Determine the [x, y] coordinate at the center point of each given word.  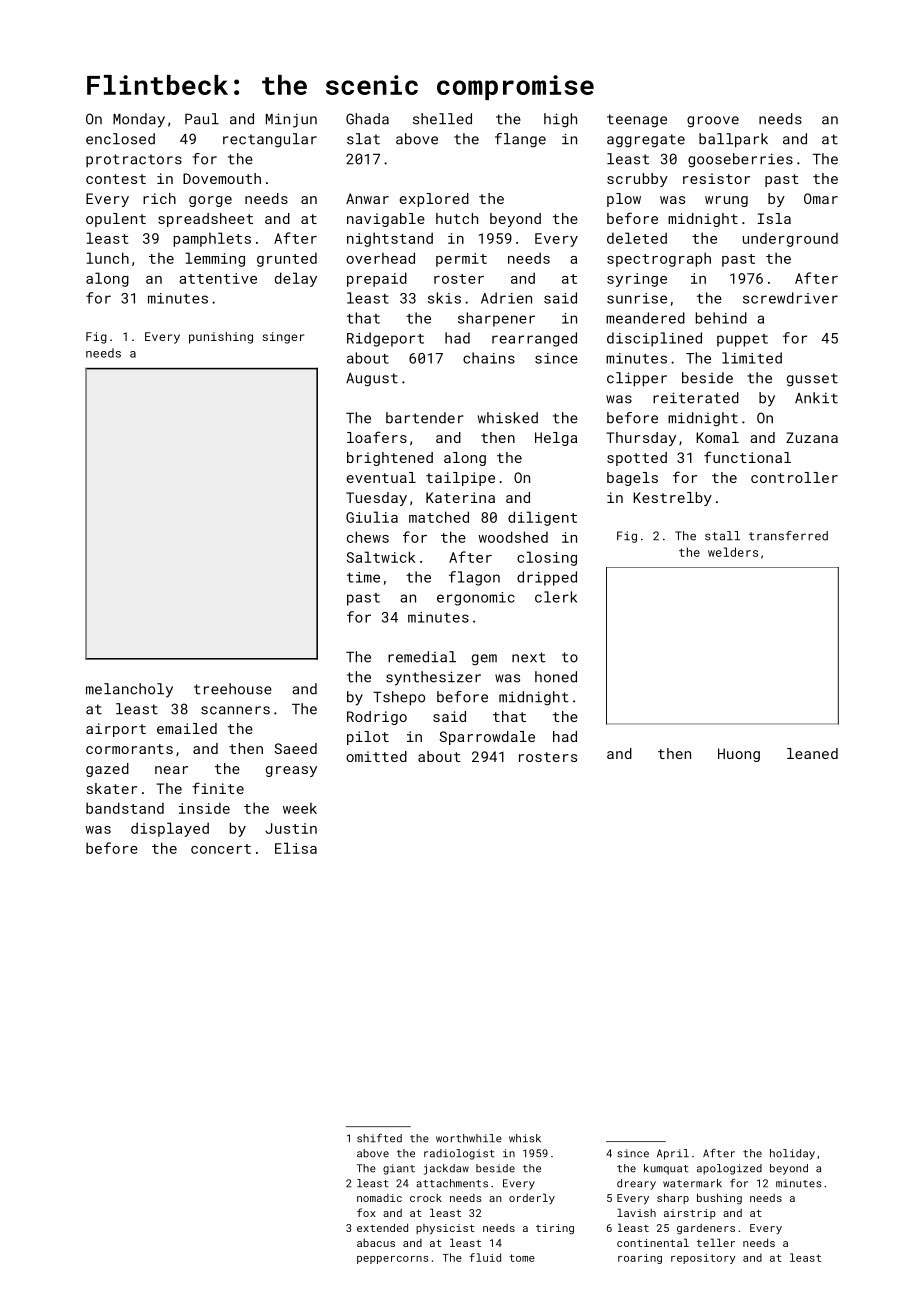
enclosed [120, 139]
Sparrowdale [487, 738]
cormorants [129, 749]
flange [520, 140]
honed [556, 677]
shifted [379, 1138]
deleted [637, 238]
